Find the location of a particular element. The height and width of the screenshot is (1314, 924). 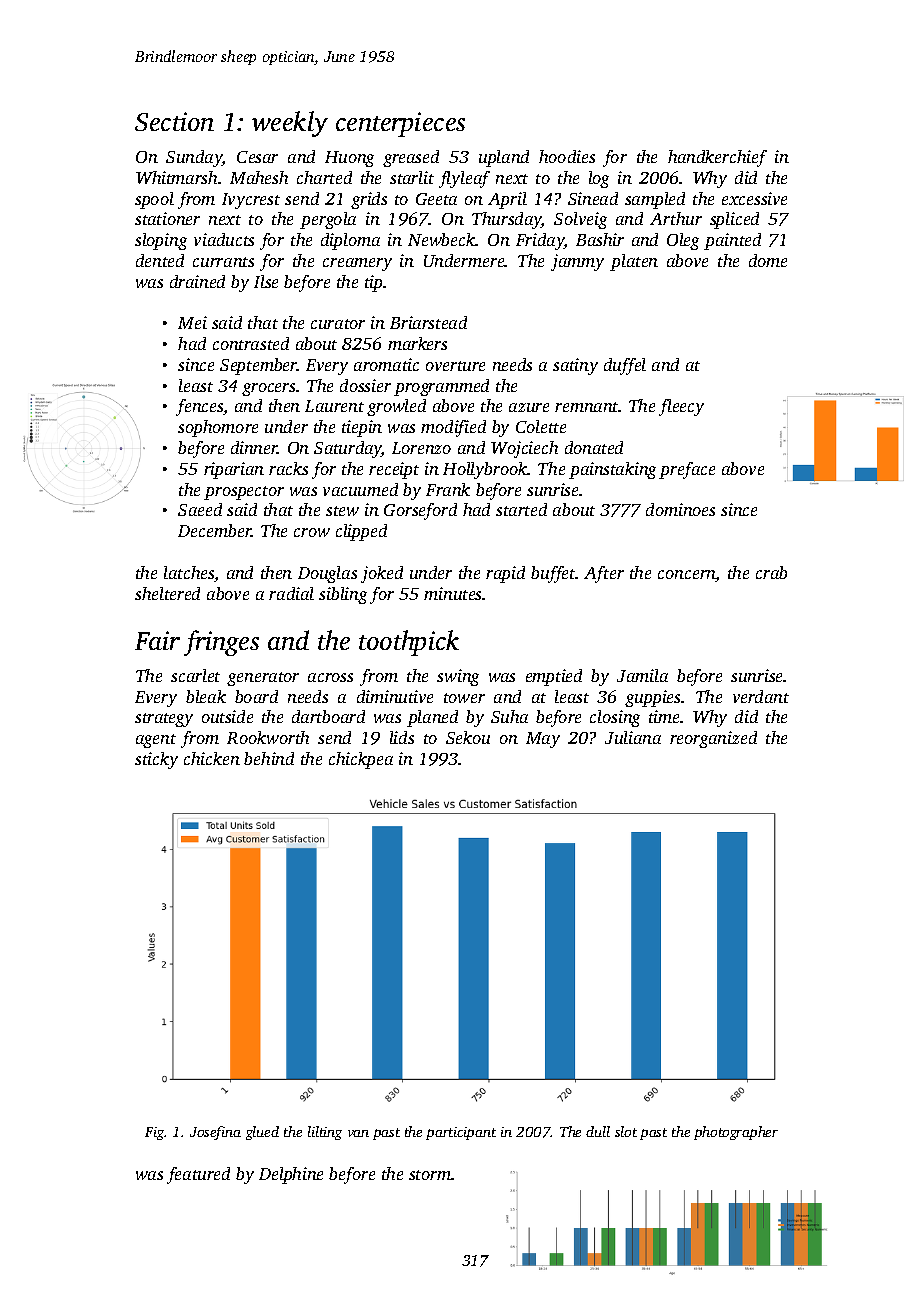

latches is located at coordinates (189, 574).
